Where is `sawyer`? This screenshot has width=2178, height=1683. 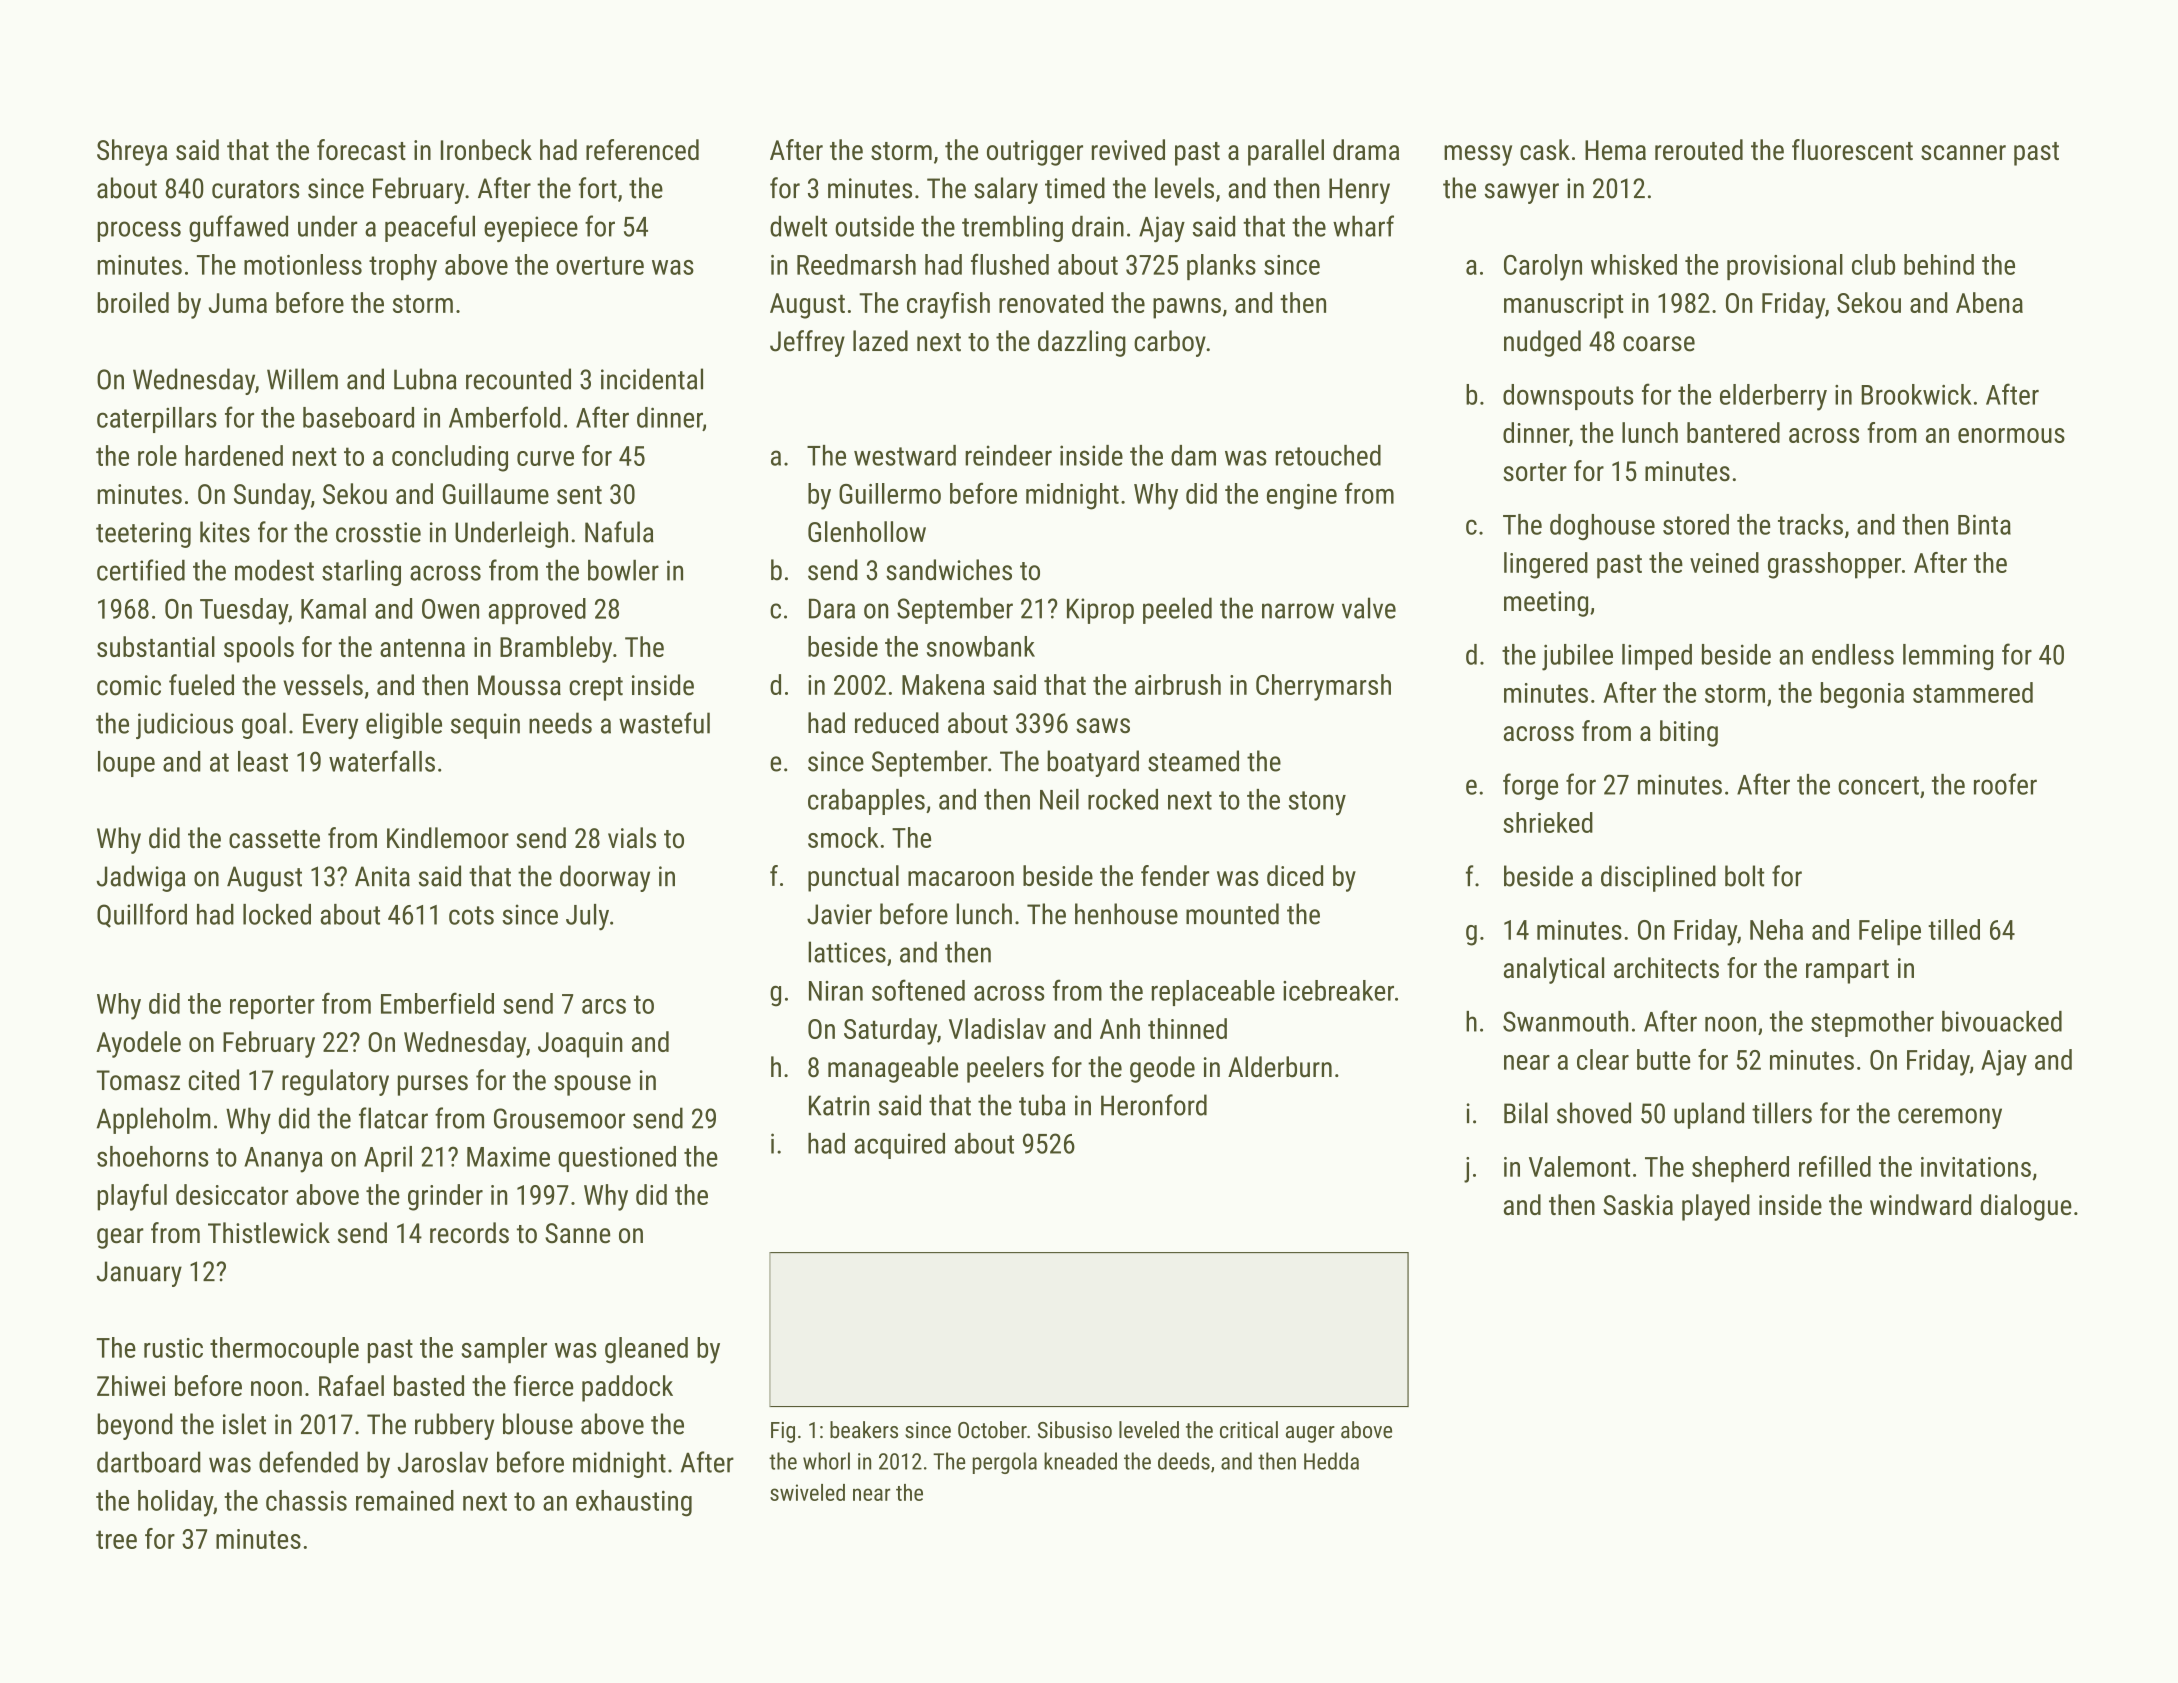
sawyer is located at coordinates (1522, 193).
